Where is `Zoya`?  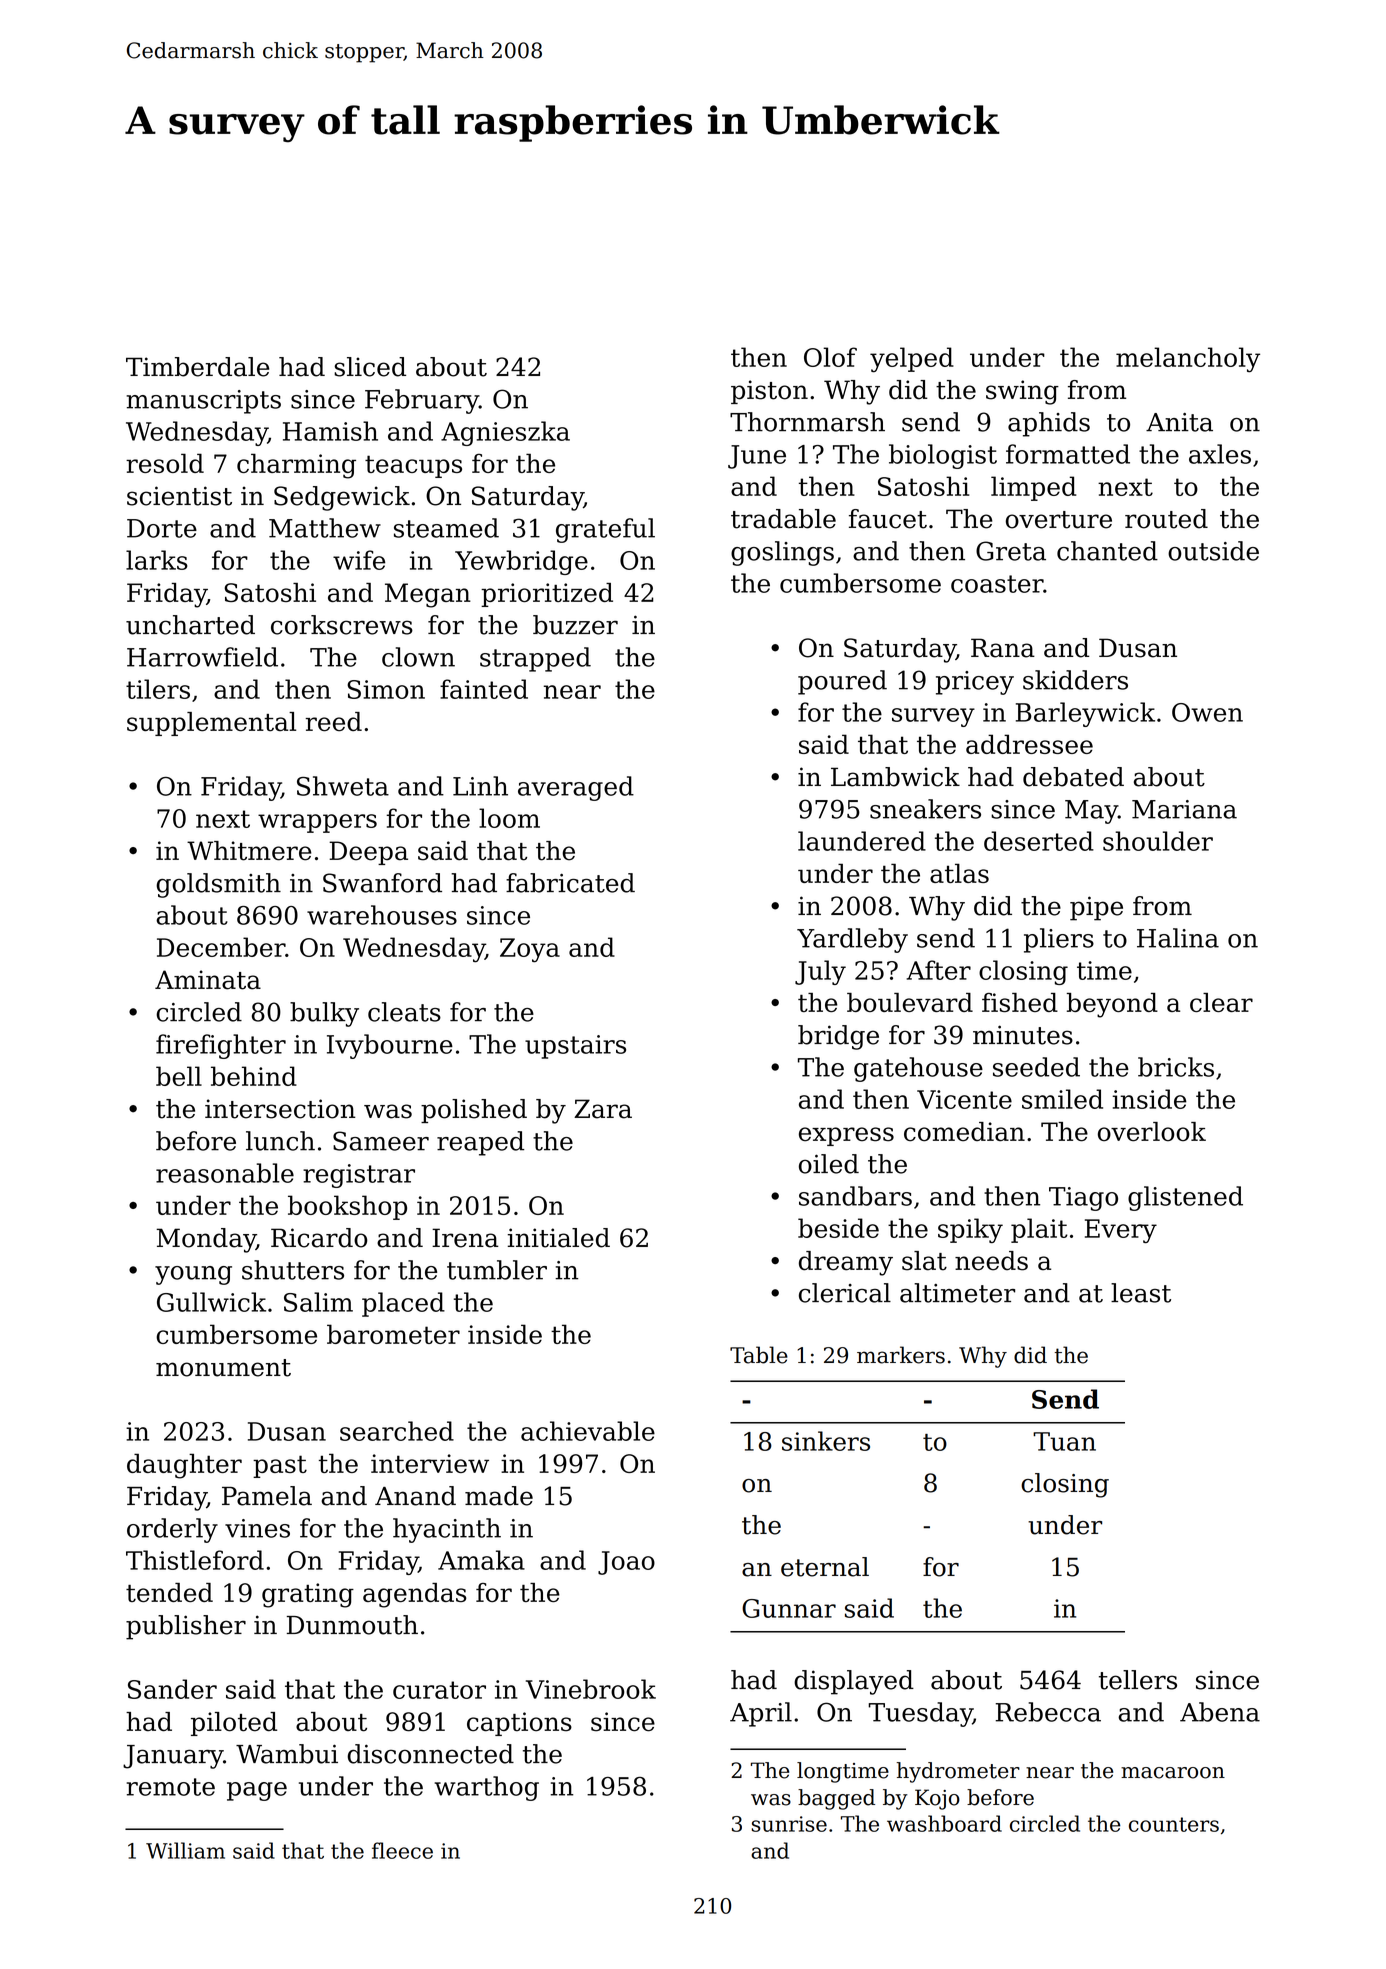
Zoya is located at coordinates (530, 950).
